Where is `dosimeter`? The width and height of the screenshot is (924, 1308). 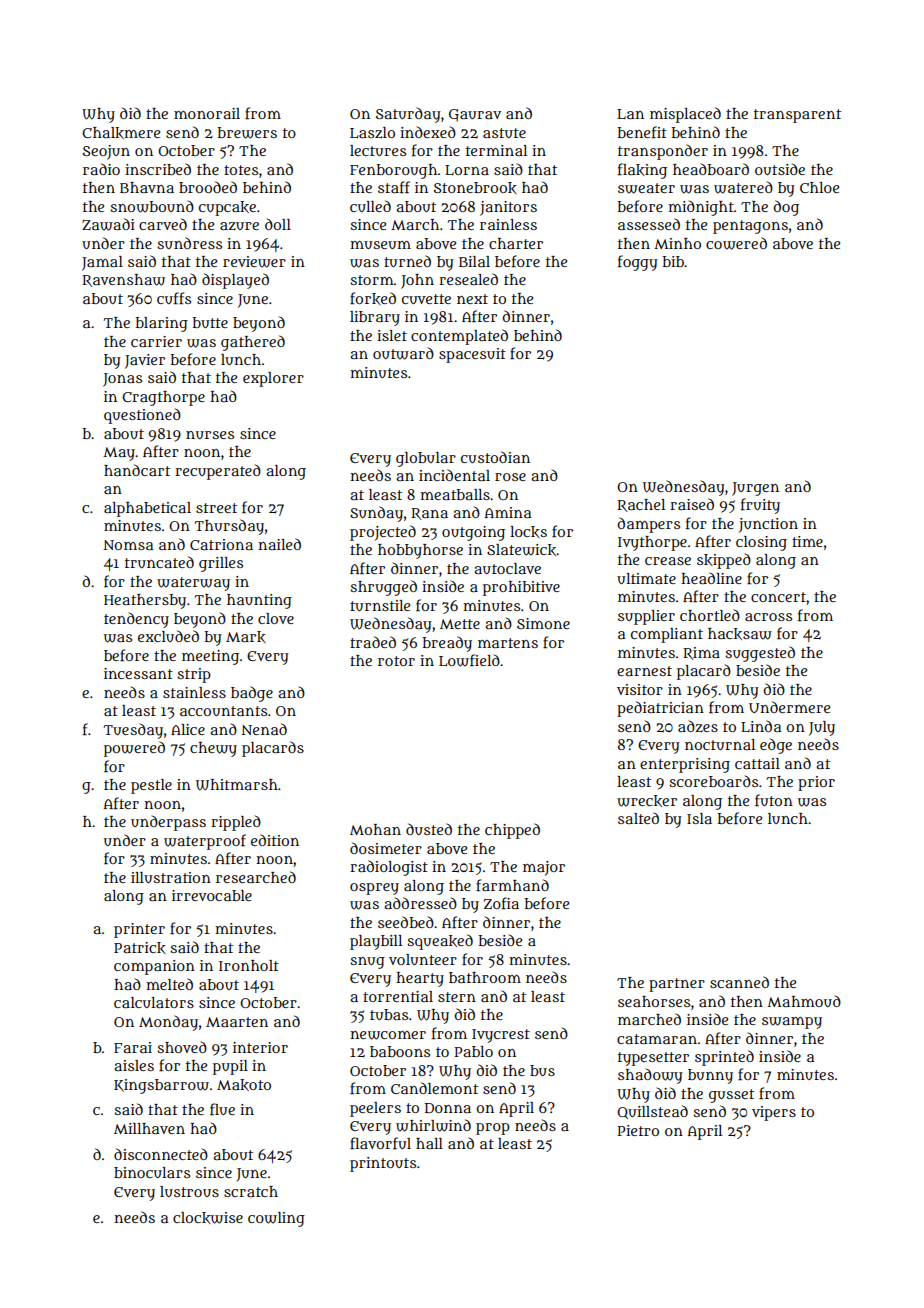 dosimeter is located at coordinates (386, 848).
